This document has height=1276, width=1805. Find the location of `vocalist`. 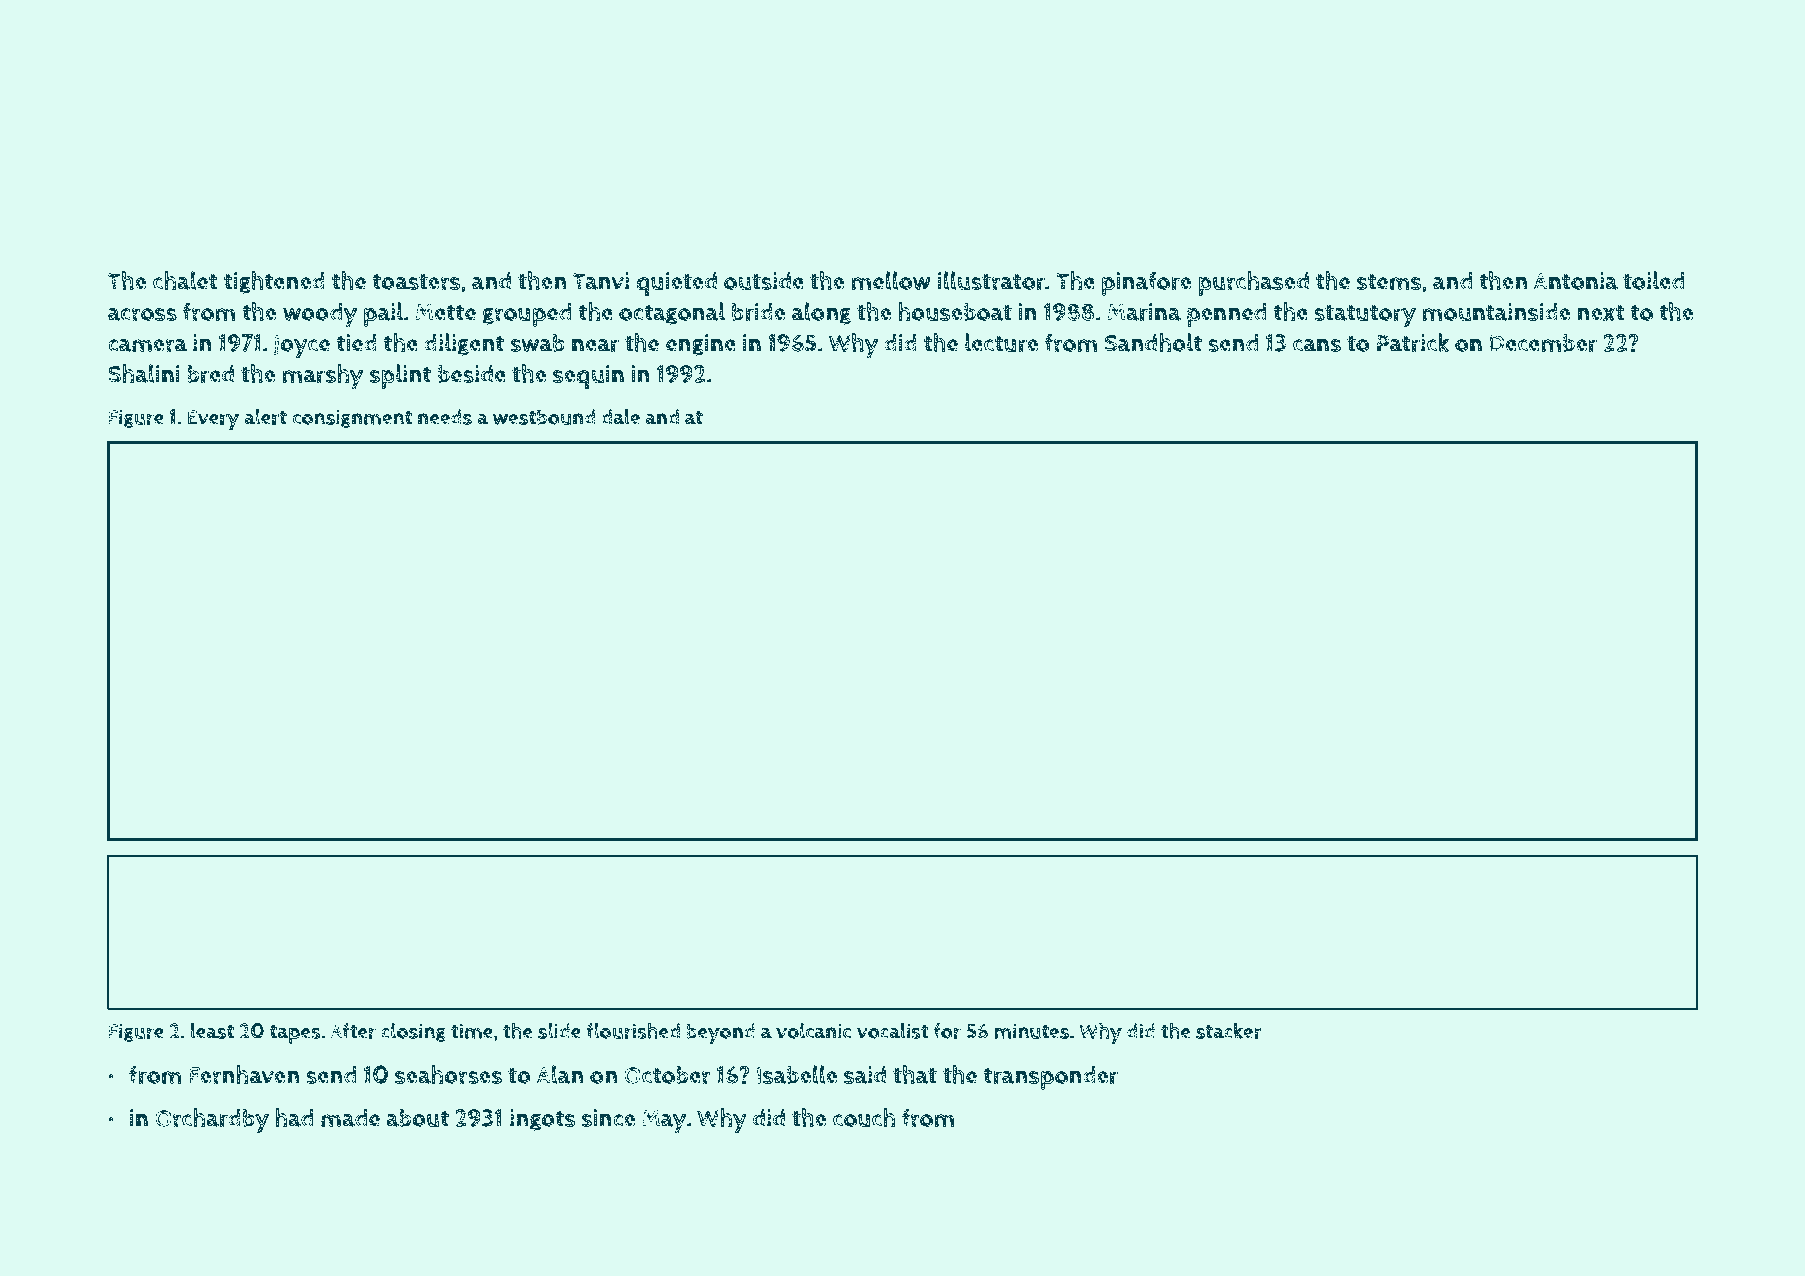

vocalist is located at coordinates (893, 1031).
